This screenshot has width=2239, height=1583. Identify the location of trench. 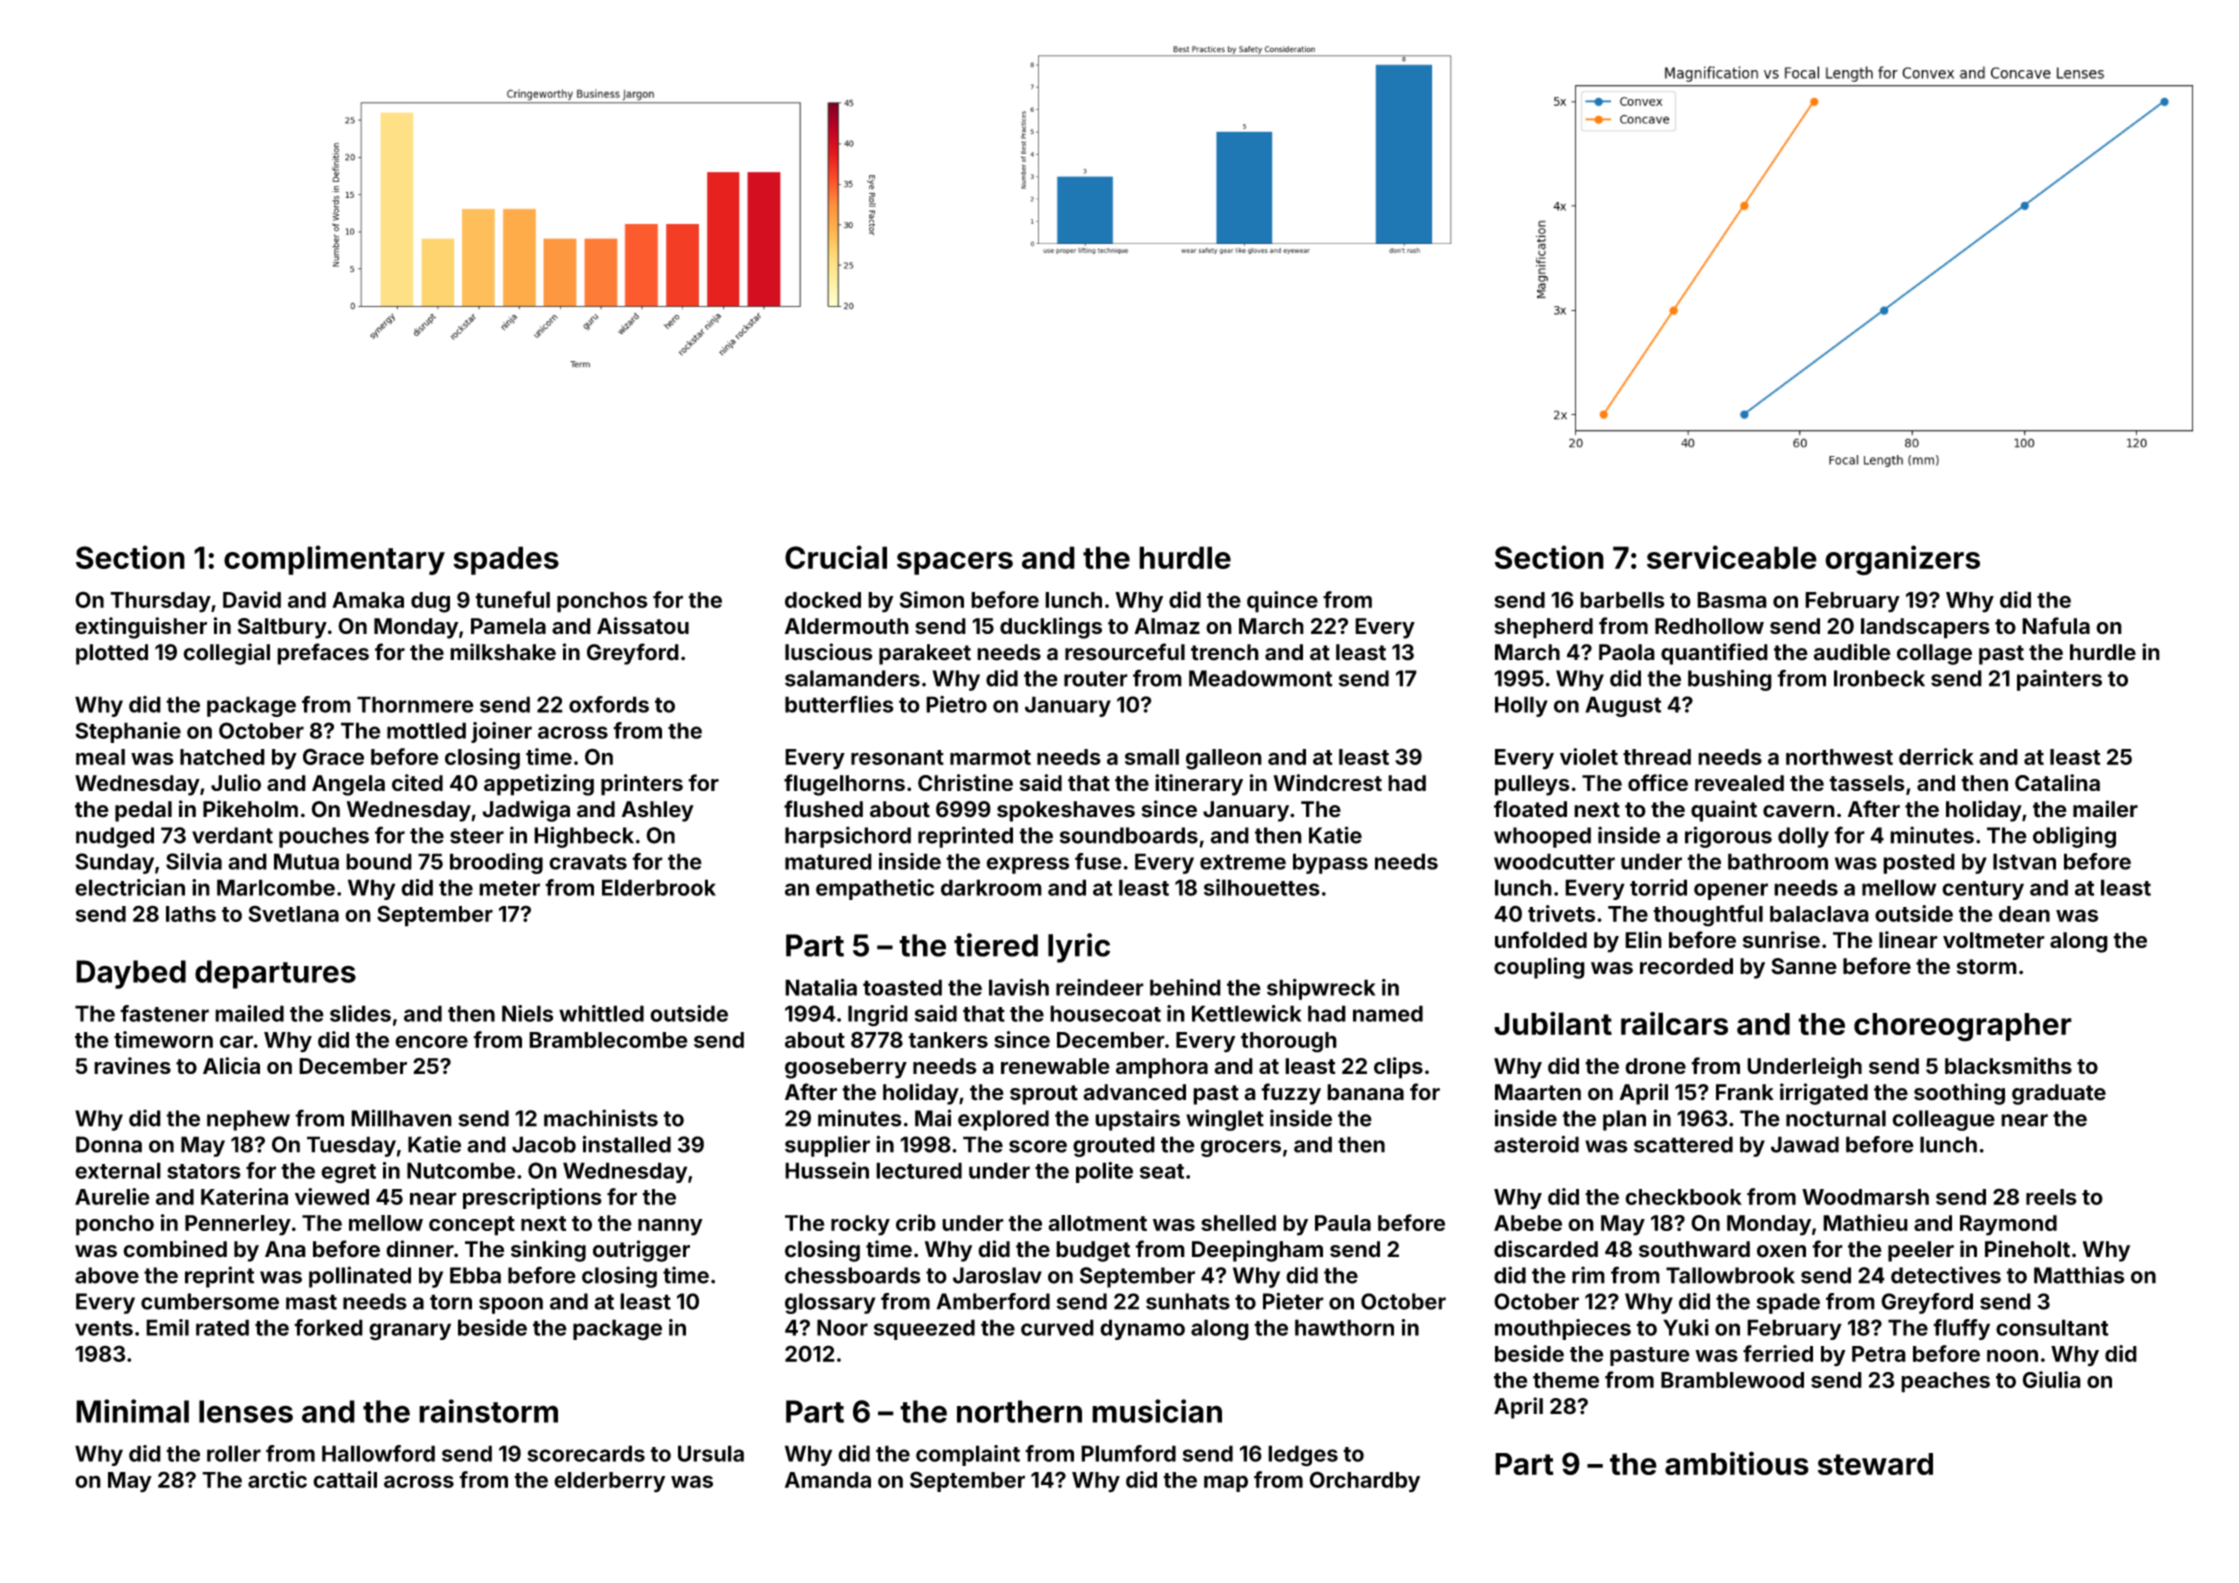
(1225, 652).
